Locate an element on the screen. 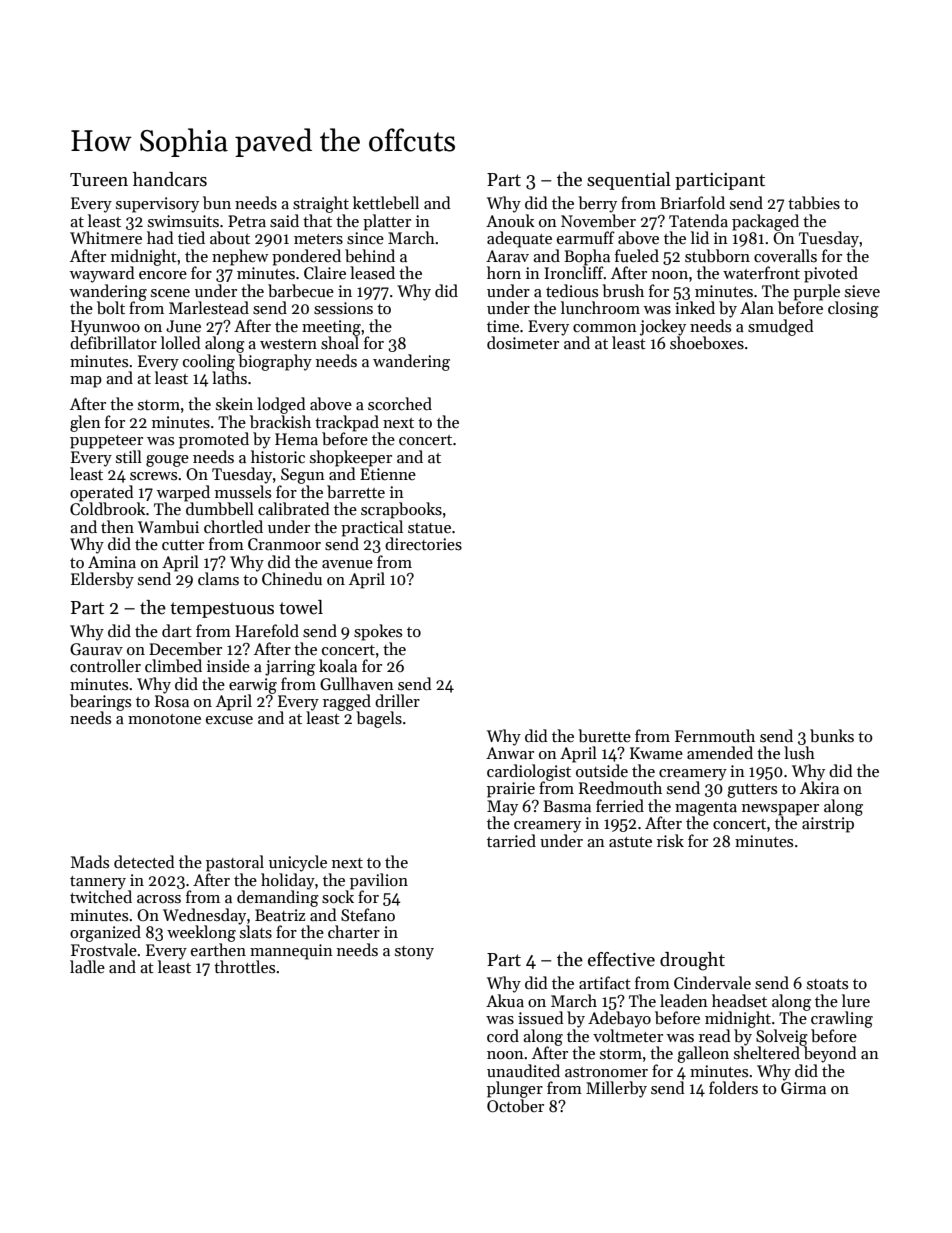 The height and width of the screenshot is (1233, 952). folders is located at coordinates (733, 1087).
